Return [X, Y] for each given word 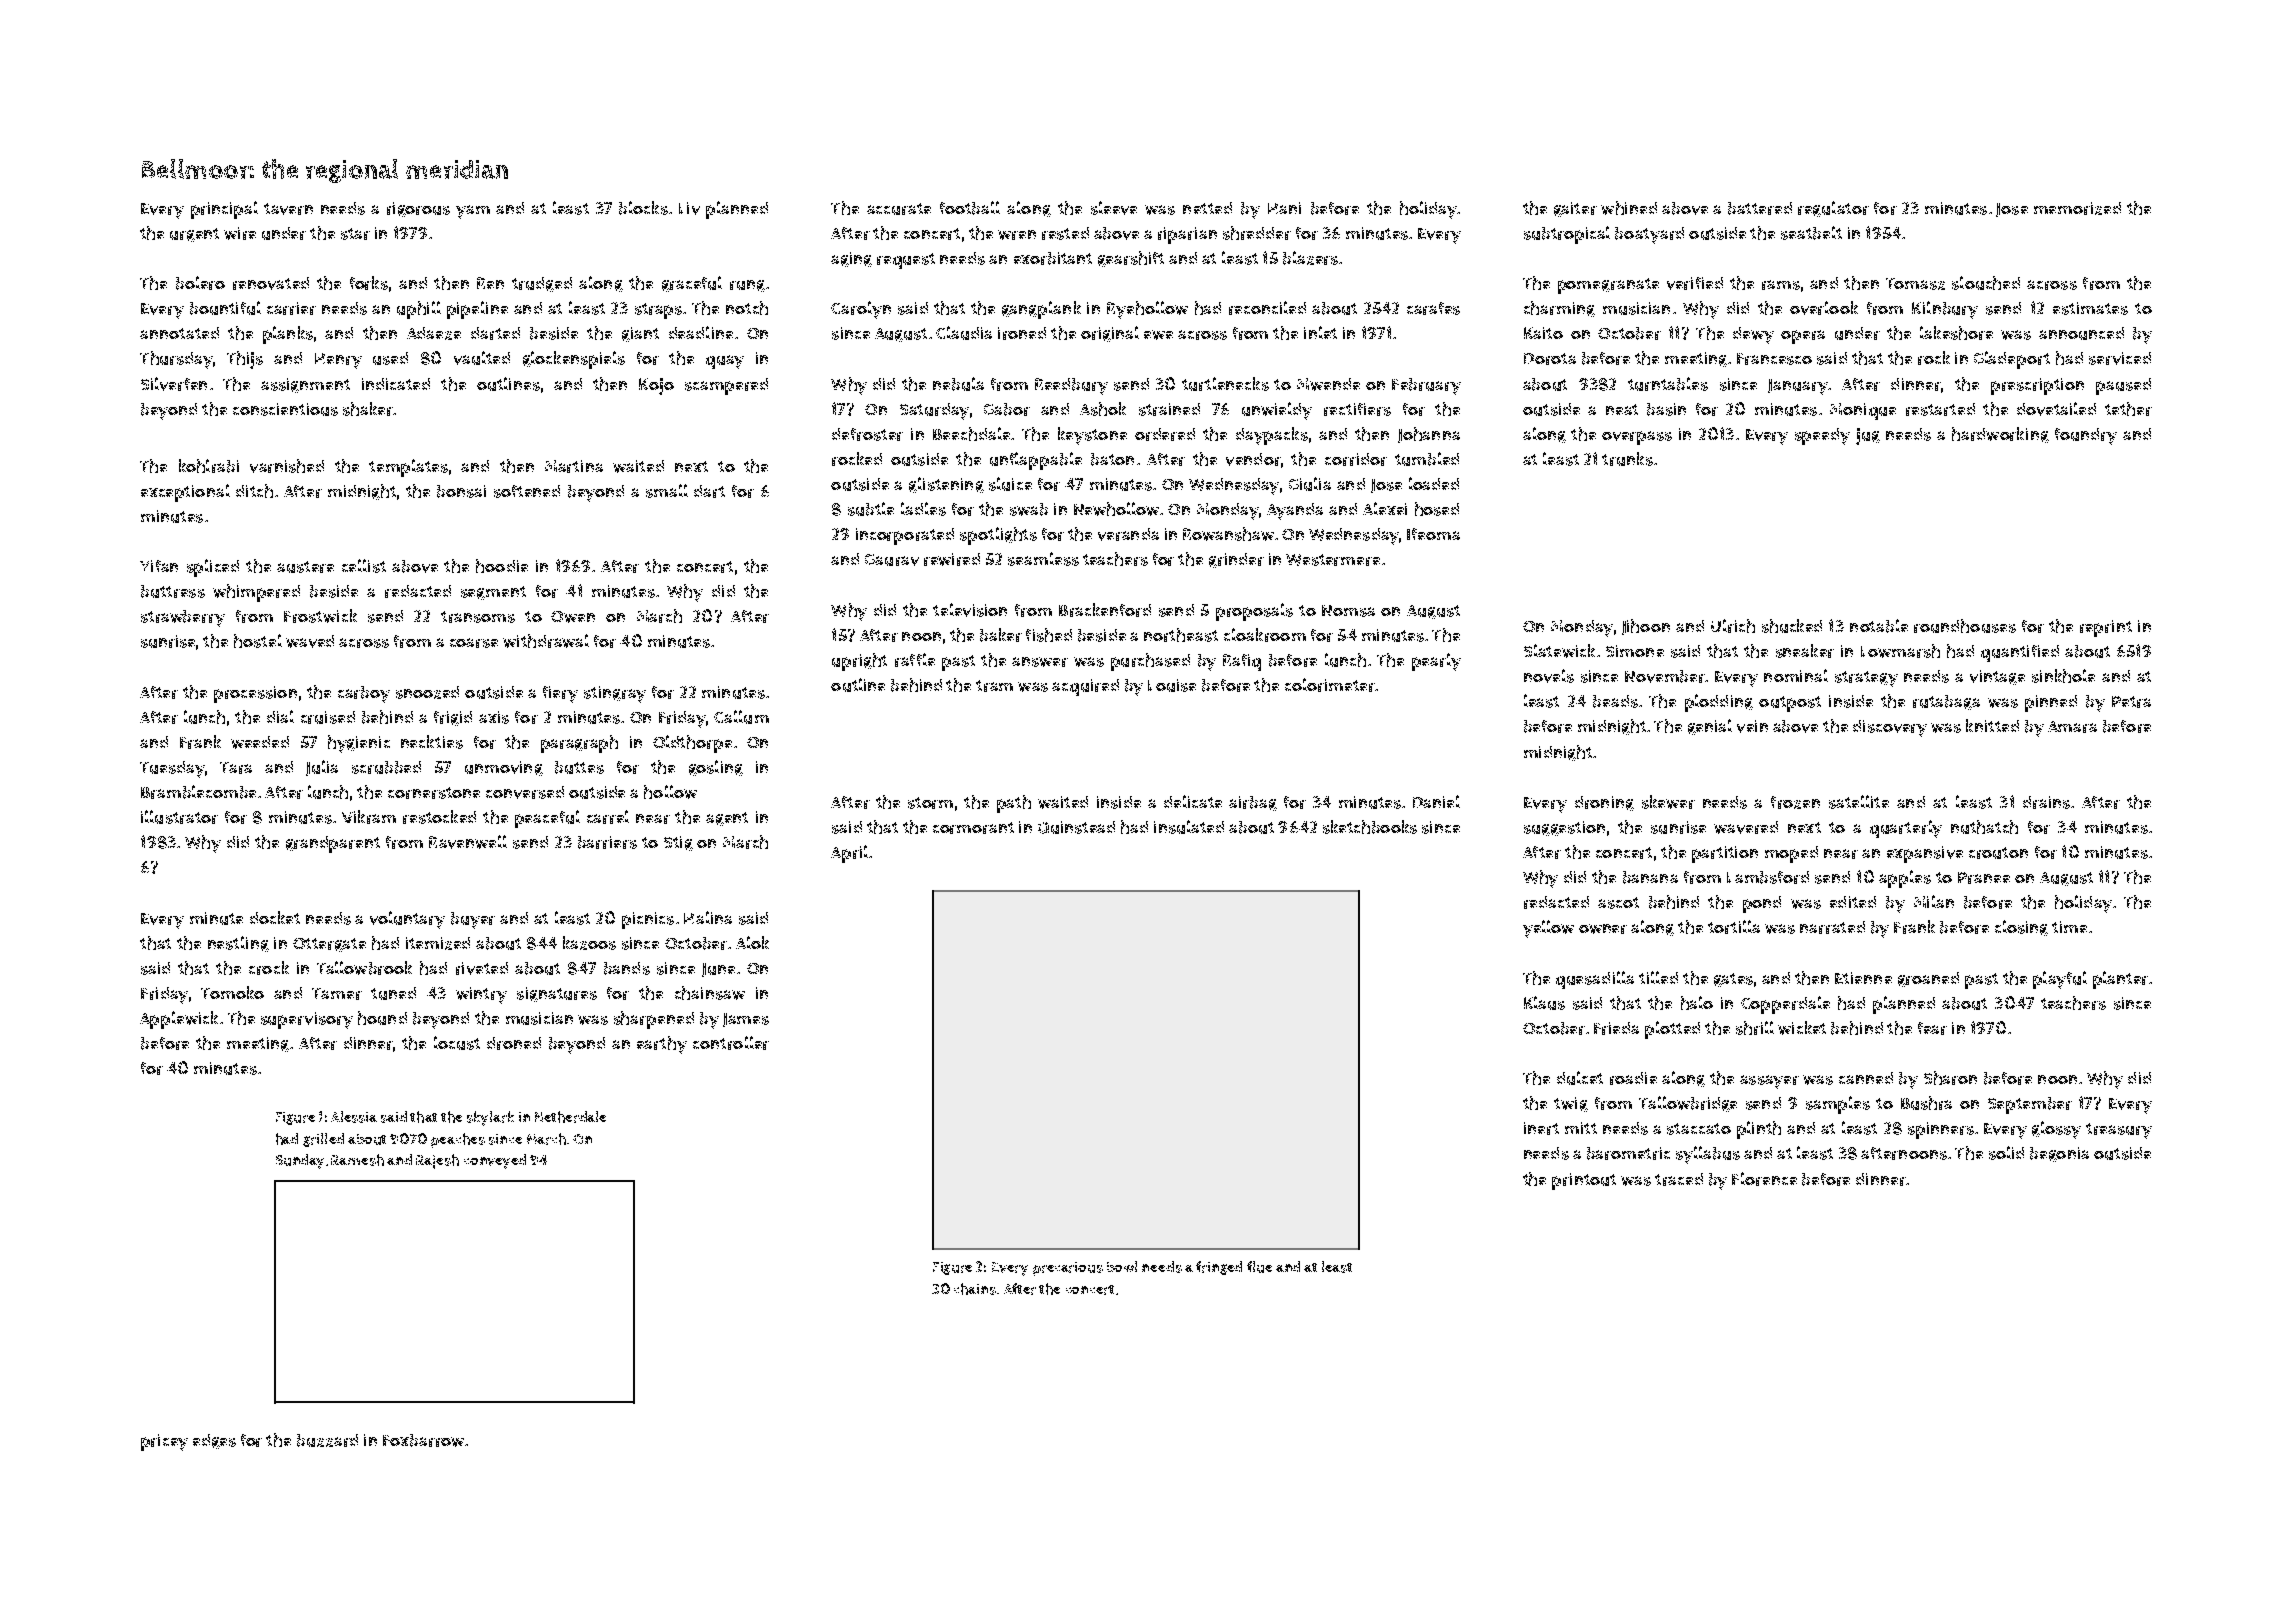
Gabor [1007, 409]
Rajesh [437, 1161]
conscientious [285, 409]
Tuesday [172, 769]
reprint [2106, 628]
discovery [1890, 728]
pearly [1436, 662]
